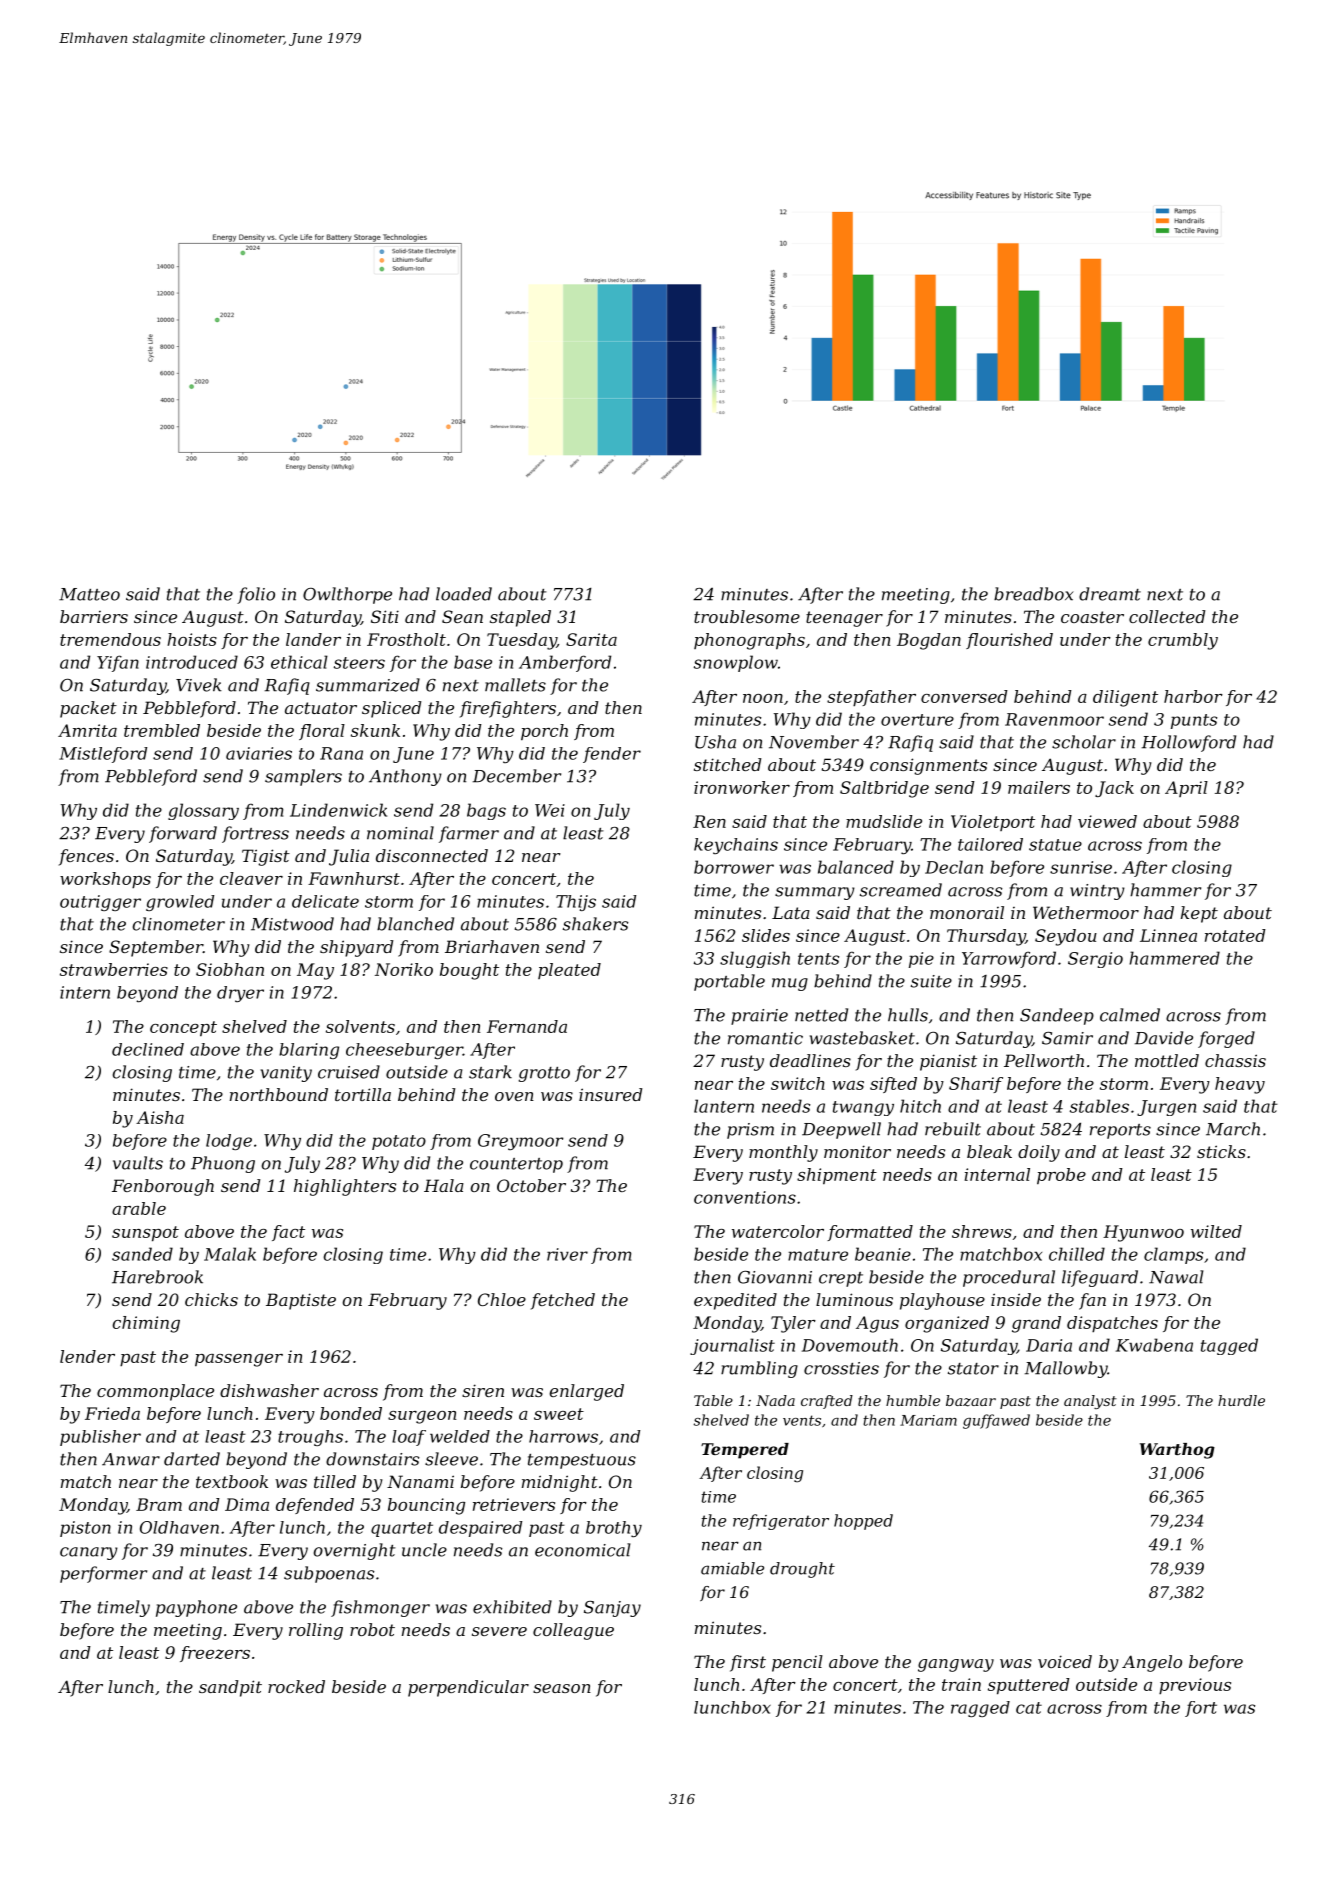  Describe the element at coordinates (750, 1131) in the screenshot. I see `prism` at that location.
